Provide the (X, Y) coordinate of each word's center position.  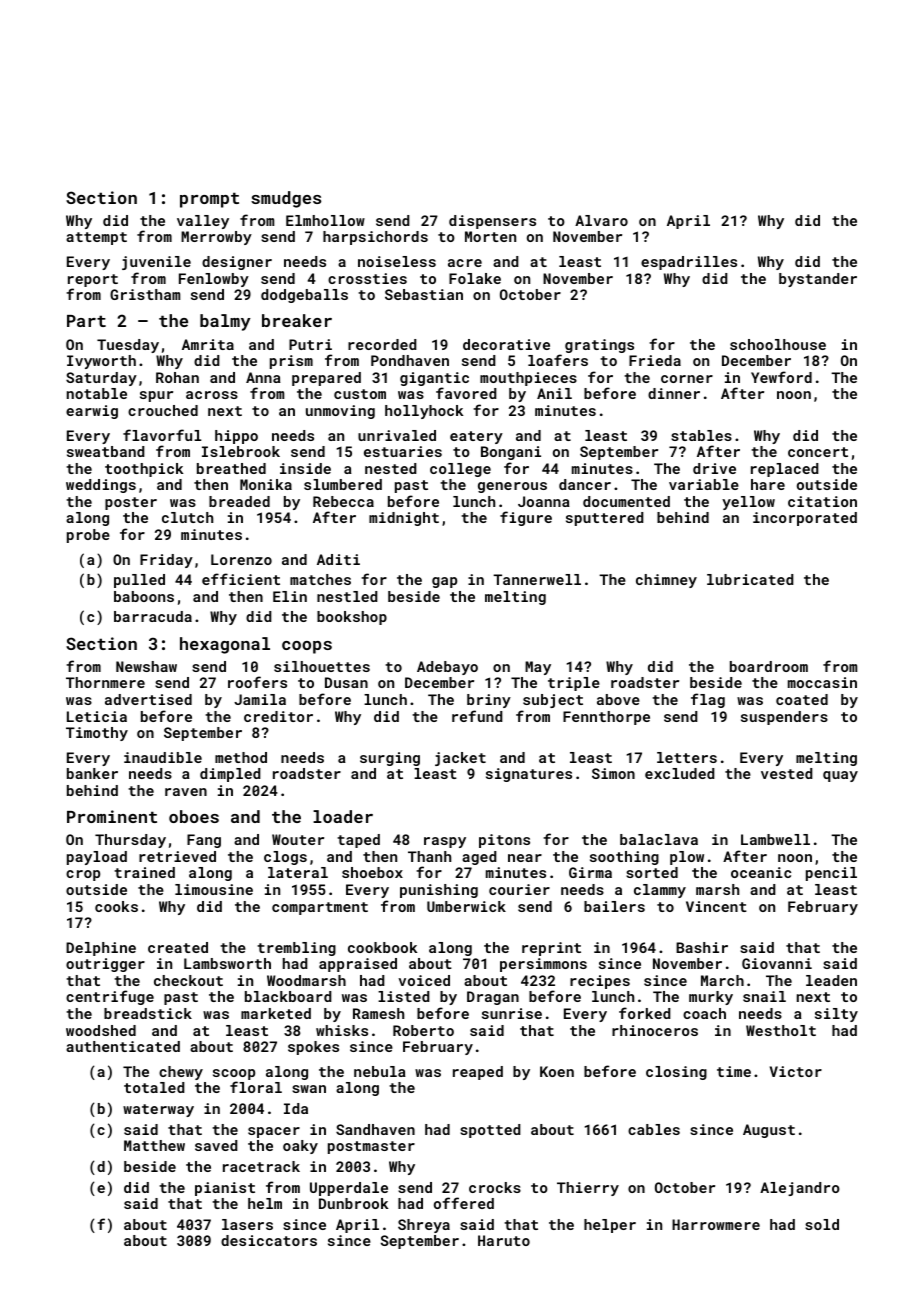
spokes (313, 1048)
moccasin (822, 682)
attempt (96, 238)
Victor (796, 1071)
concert (818, 452)
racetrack (261, 1166)
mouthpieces (528, 379)
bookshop (352, 618)
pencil (831, 874)
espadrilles (689, 263)
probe (88, 536)
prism (291, 362)
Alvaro (601, 220)
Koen (557, 1071)
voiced (424, 980)
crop (83, 875)
